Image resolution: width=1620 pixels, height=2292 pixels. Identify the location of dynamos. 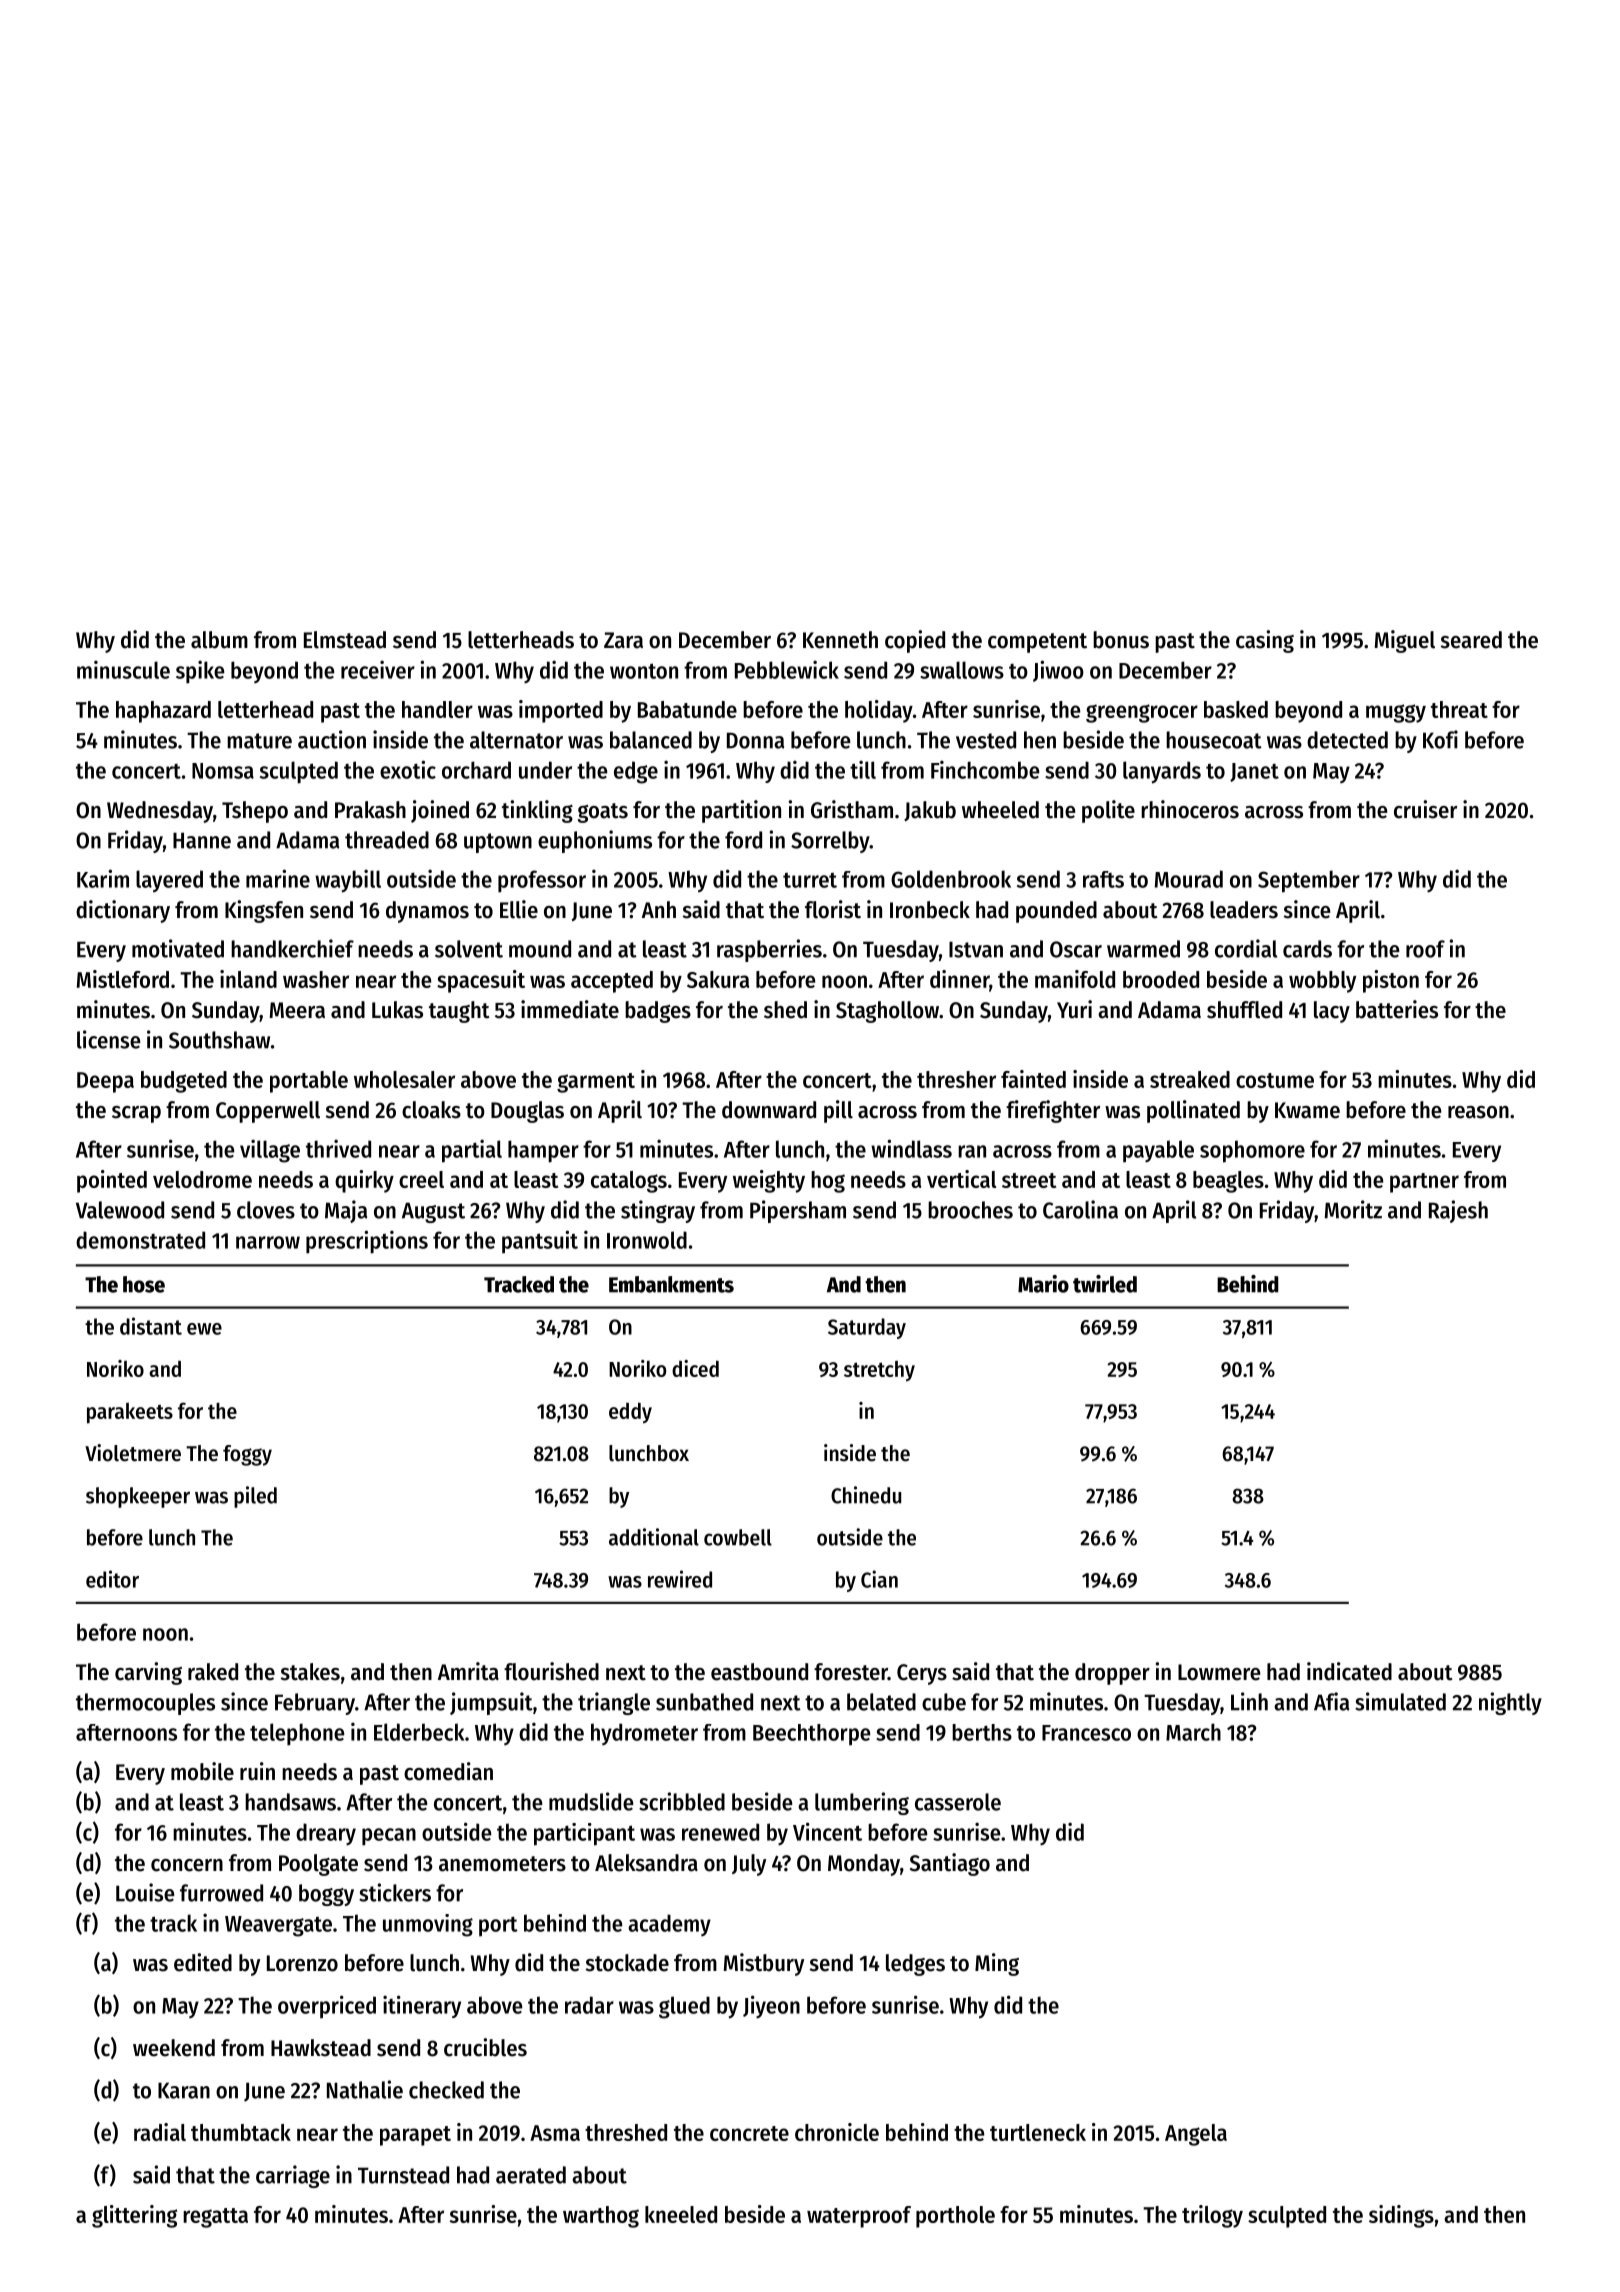
(427, 912).
